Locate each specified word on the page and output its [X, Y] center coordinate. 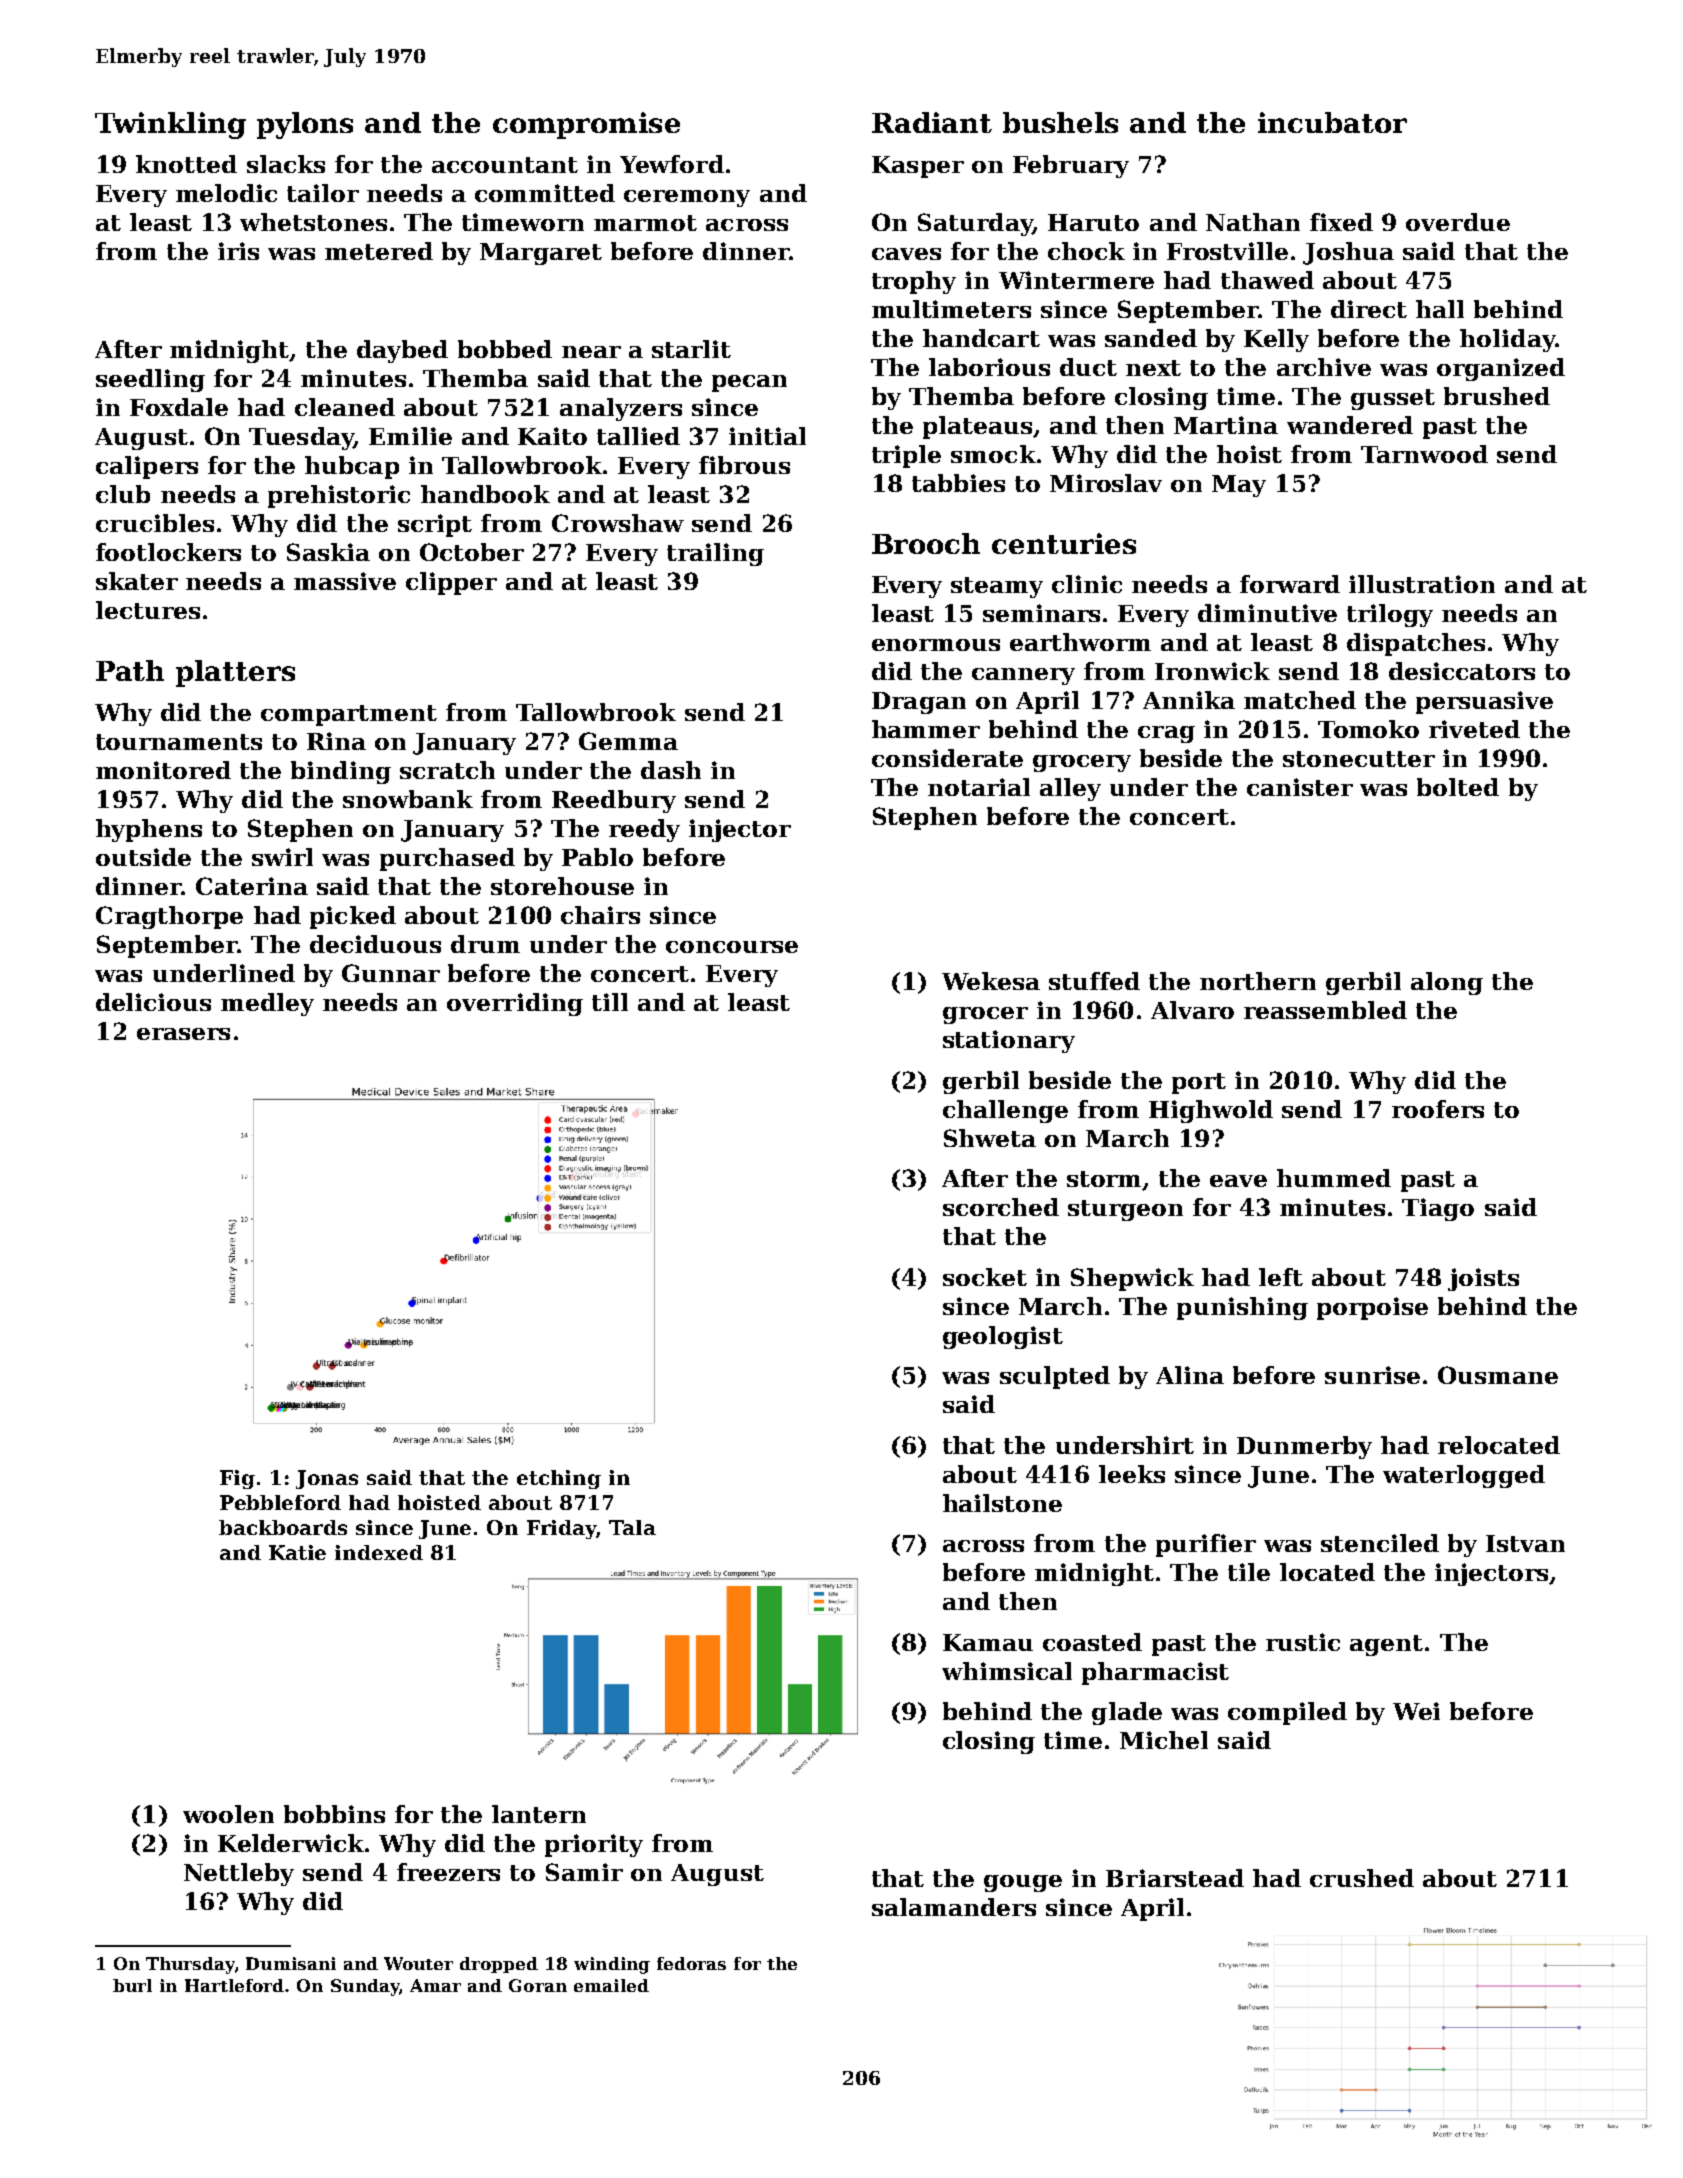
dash [671, 770]
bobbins [334, 1814]
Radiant [932, 122]
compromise [586, 125]
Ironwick [1212, 671]
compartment [349, 715]
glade [1127, 1713]
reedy [644, 830]
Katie [297, 1552]
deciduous [375, 944]
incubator [1332, 122]
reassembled [1325, 1010]
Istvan [1525, 1543]
